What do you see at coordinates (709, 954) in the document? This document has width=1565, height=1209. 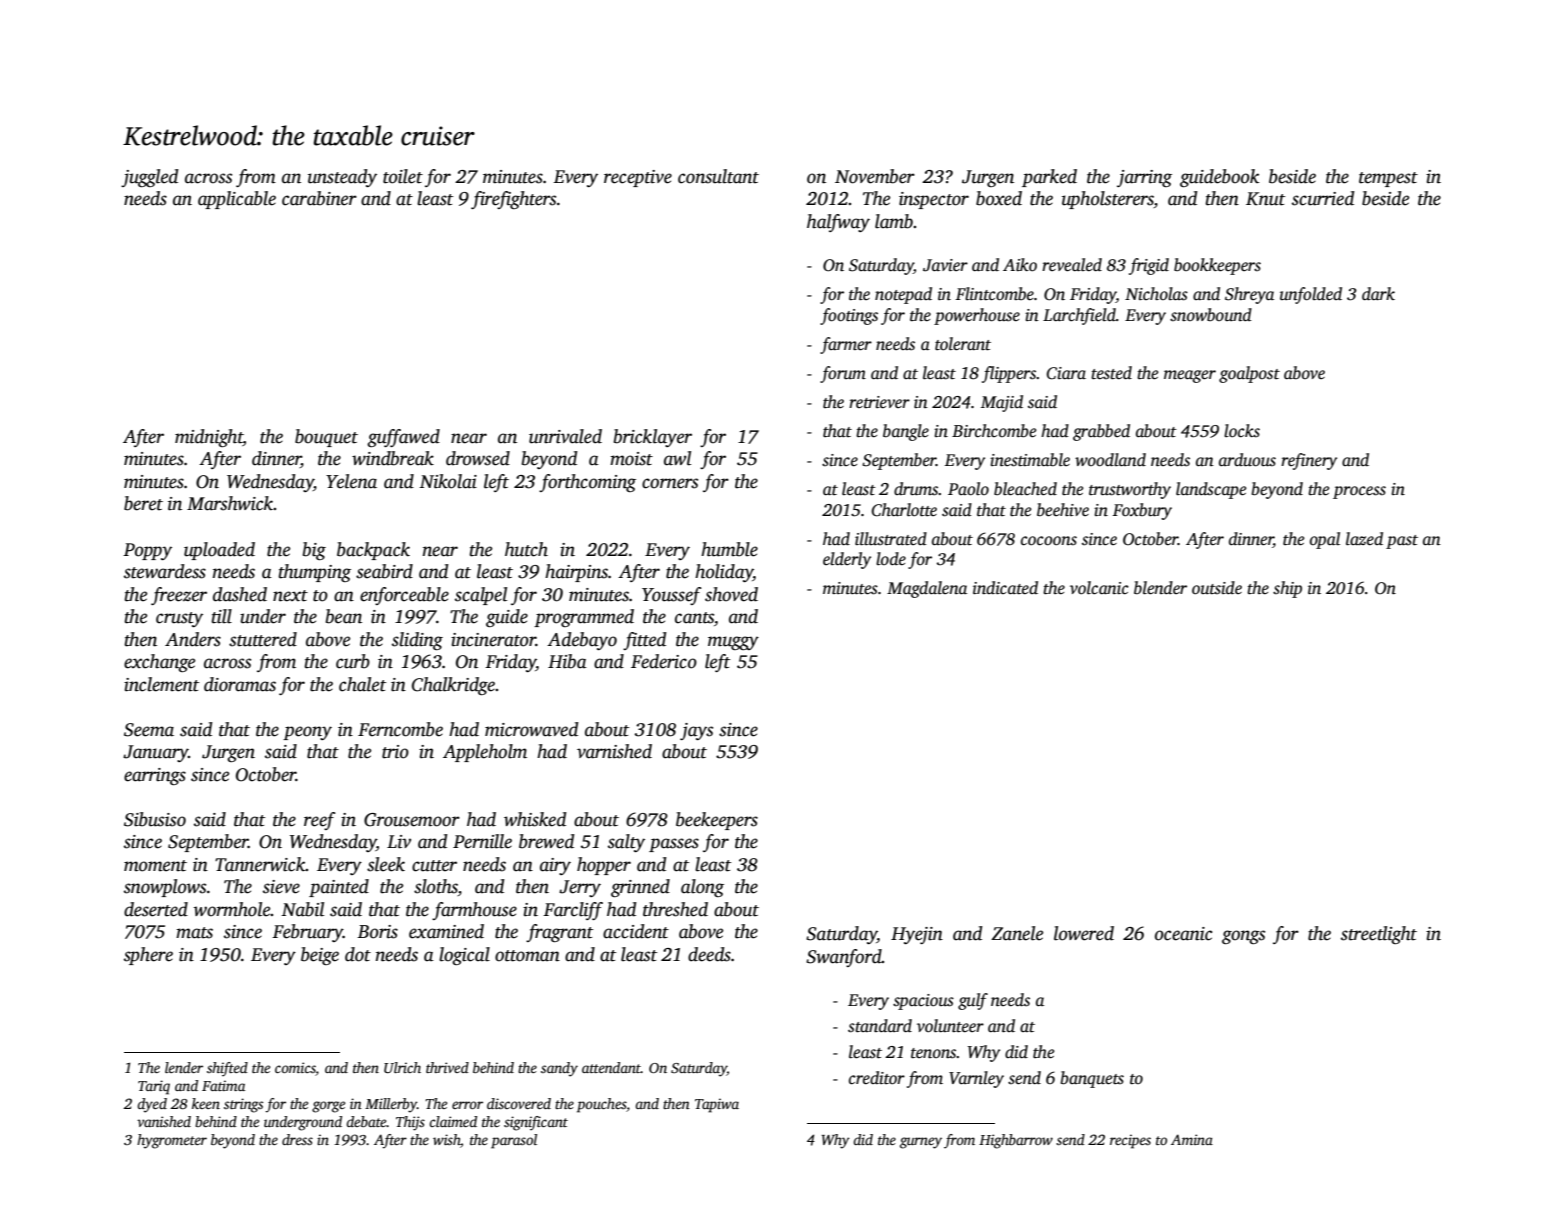 I see `deeds` at bounding box center [709, 954].
